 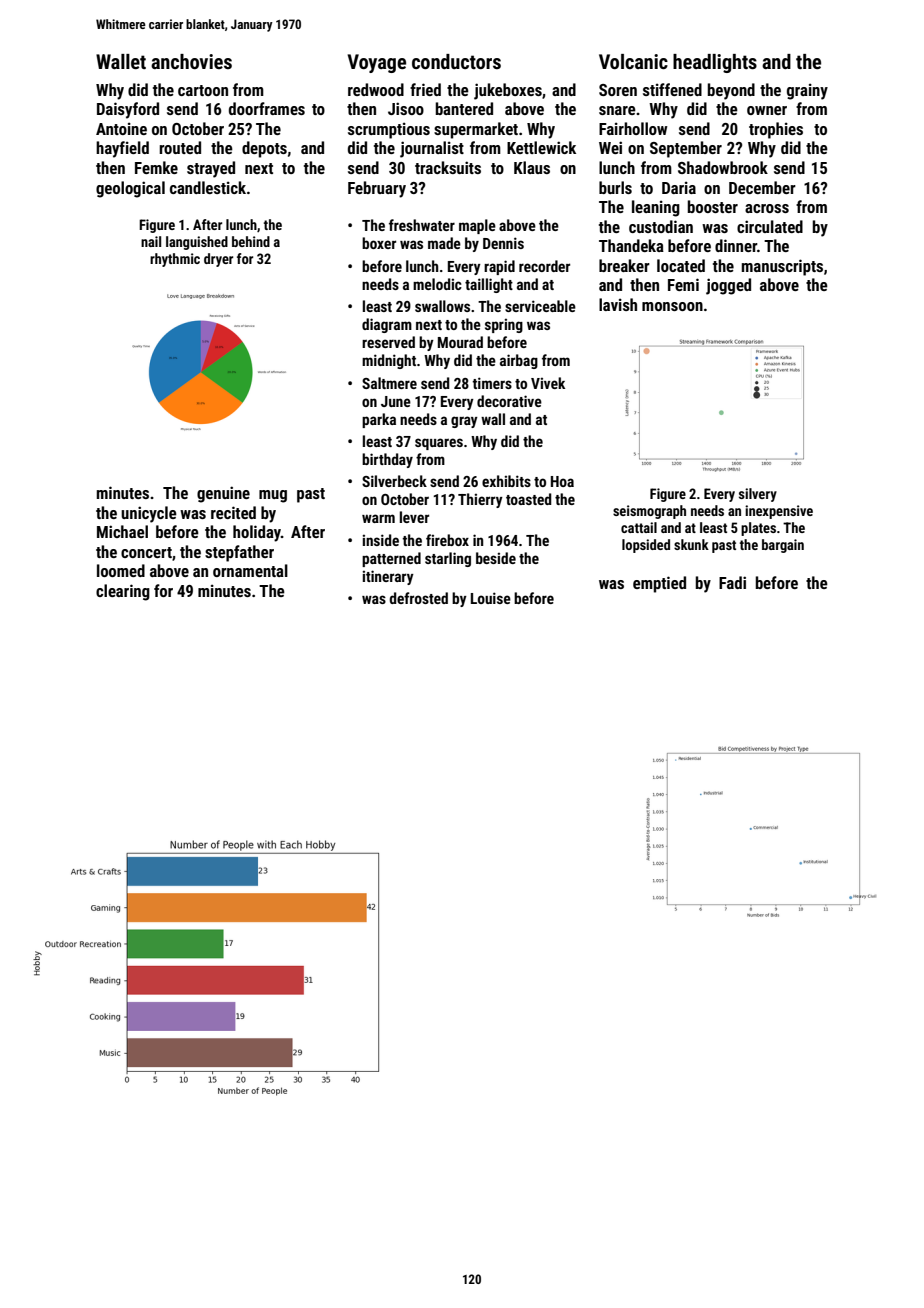 I want to click on Michael, so click(x=122, y=531).
